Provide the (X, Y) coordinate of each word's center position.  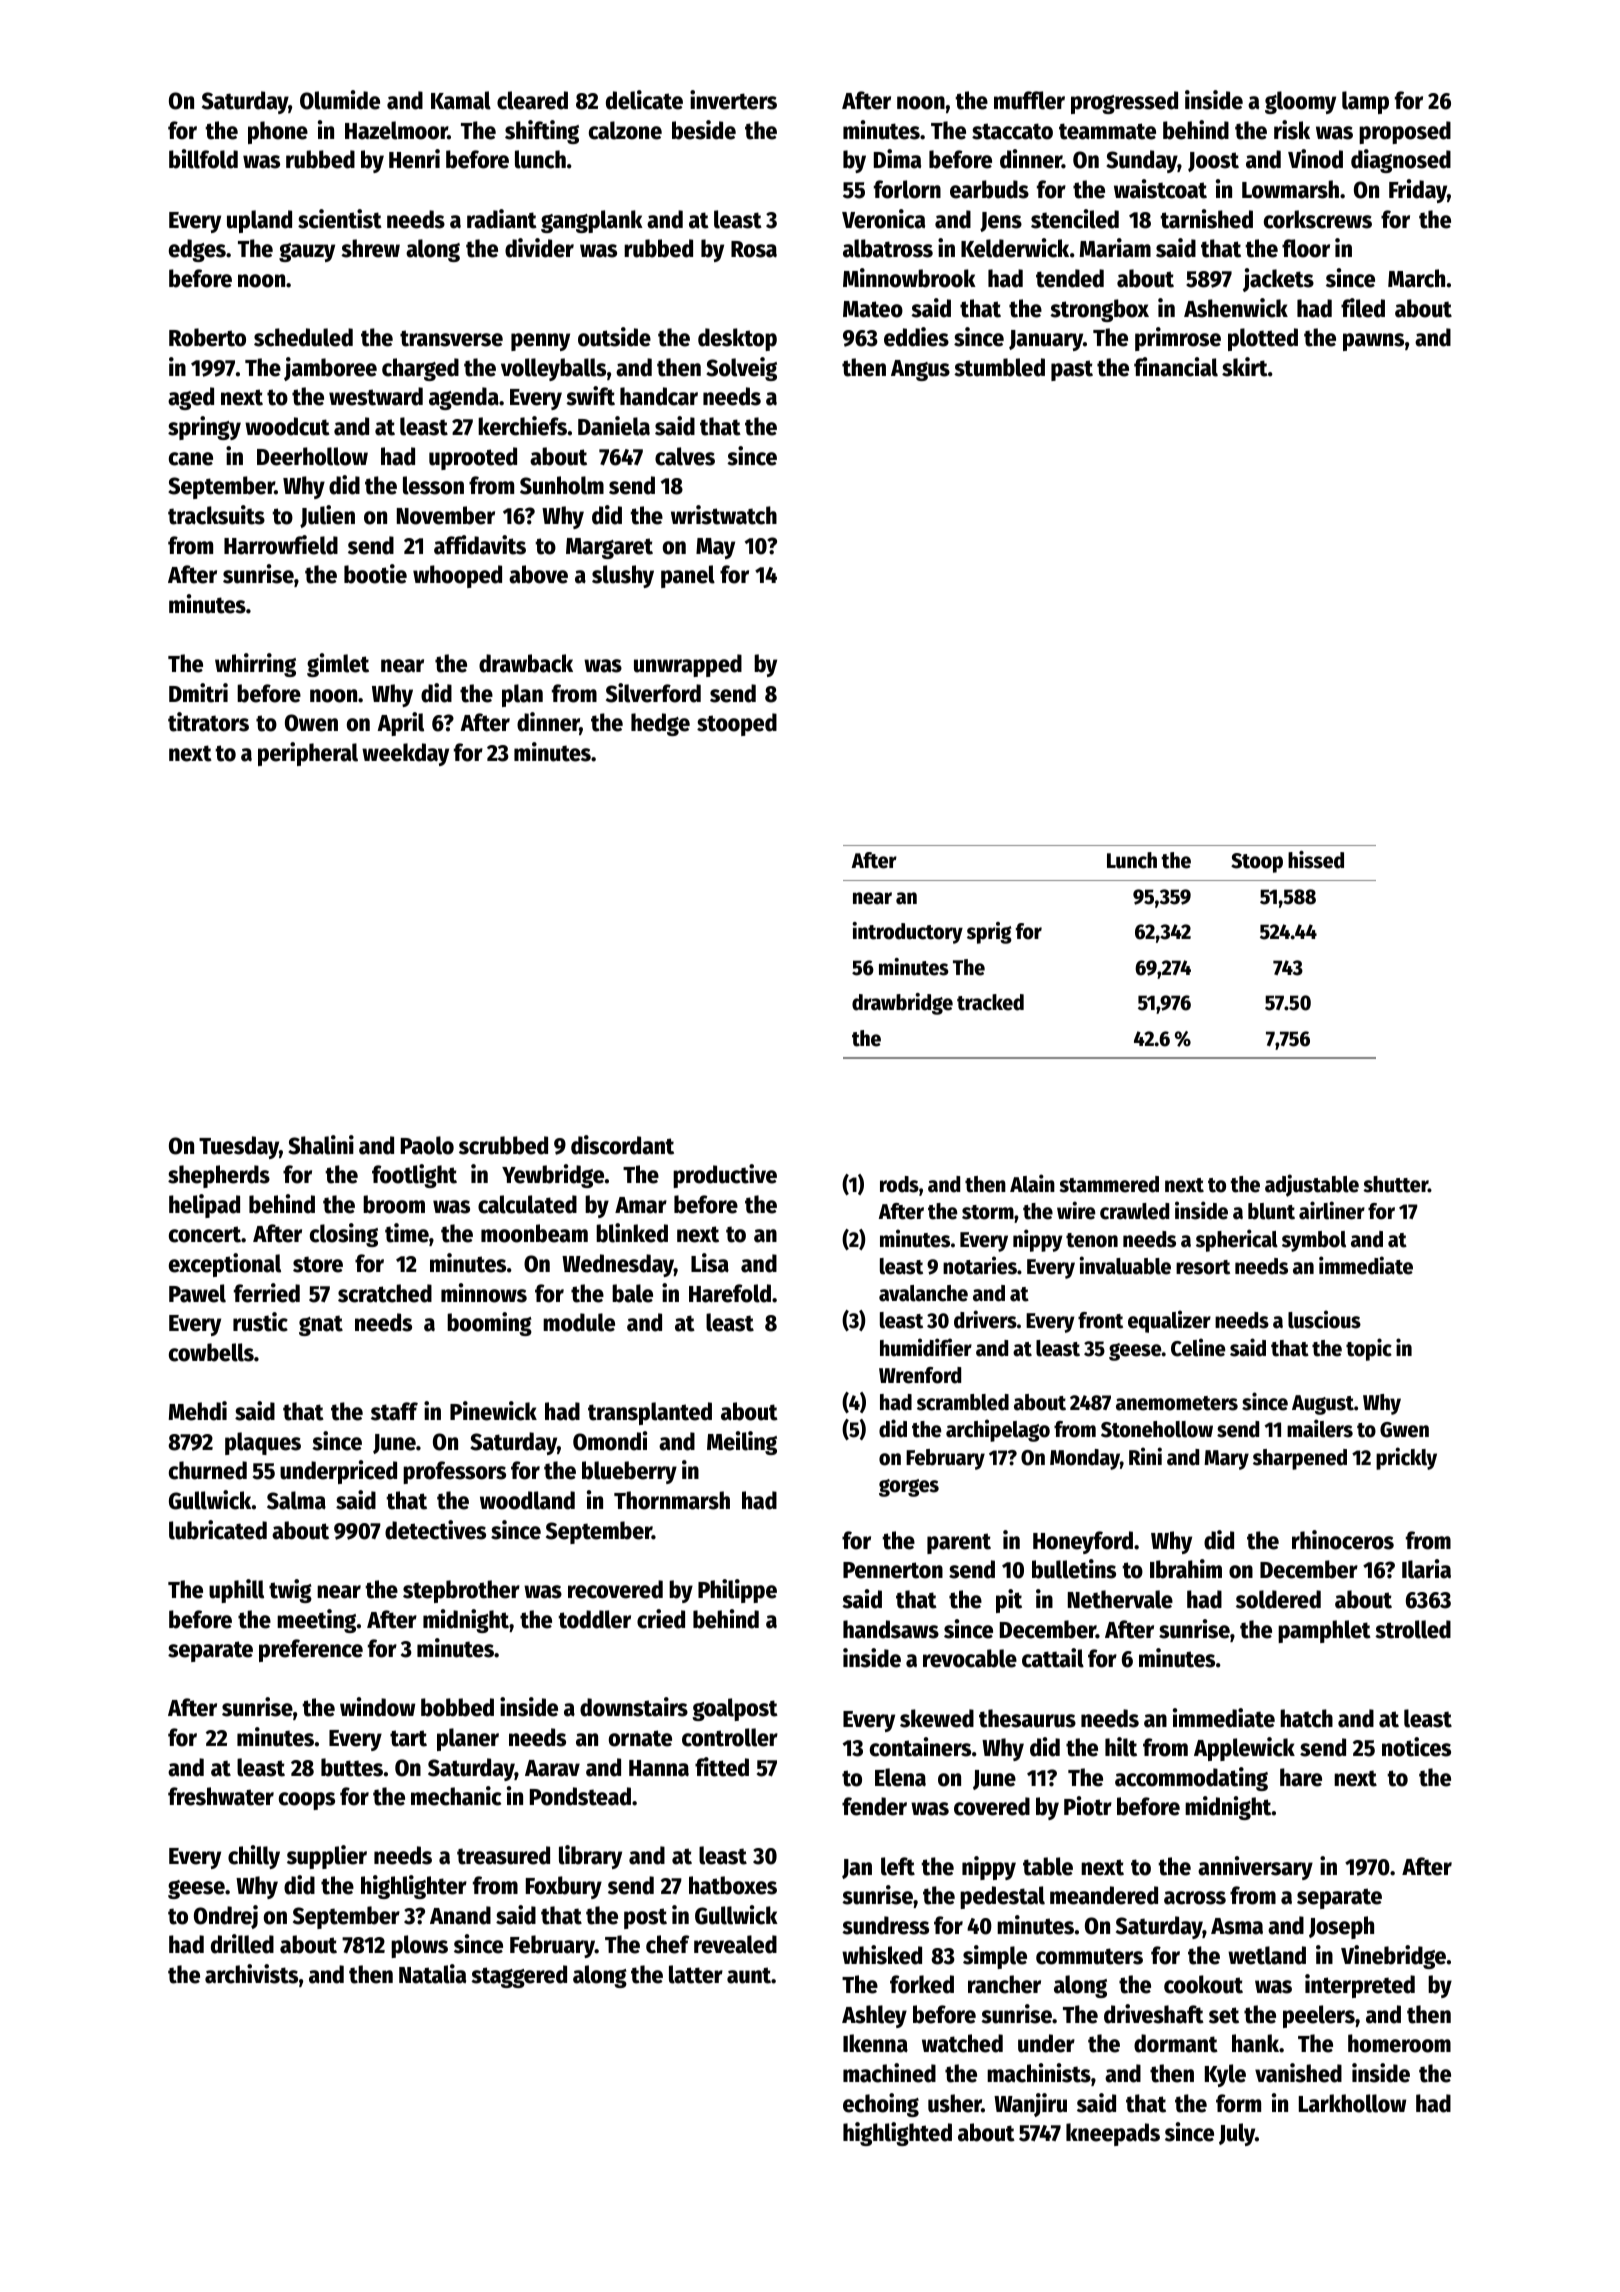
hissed (1316, 860)
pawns (1373, 342)
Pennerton (893, 1570)
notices (1416, 1747)
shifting (542, 132)
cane (191, 459)
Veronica (883, 219)
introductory (907, 933)
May (715, 548)
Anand (460, 1915)
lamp (1365, 102)
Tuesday (239, 1147)
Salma (296, 1500)
